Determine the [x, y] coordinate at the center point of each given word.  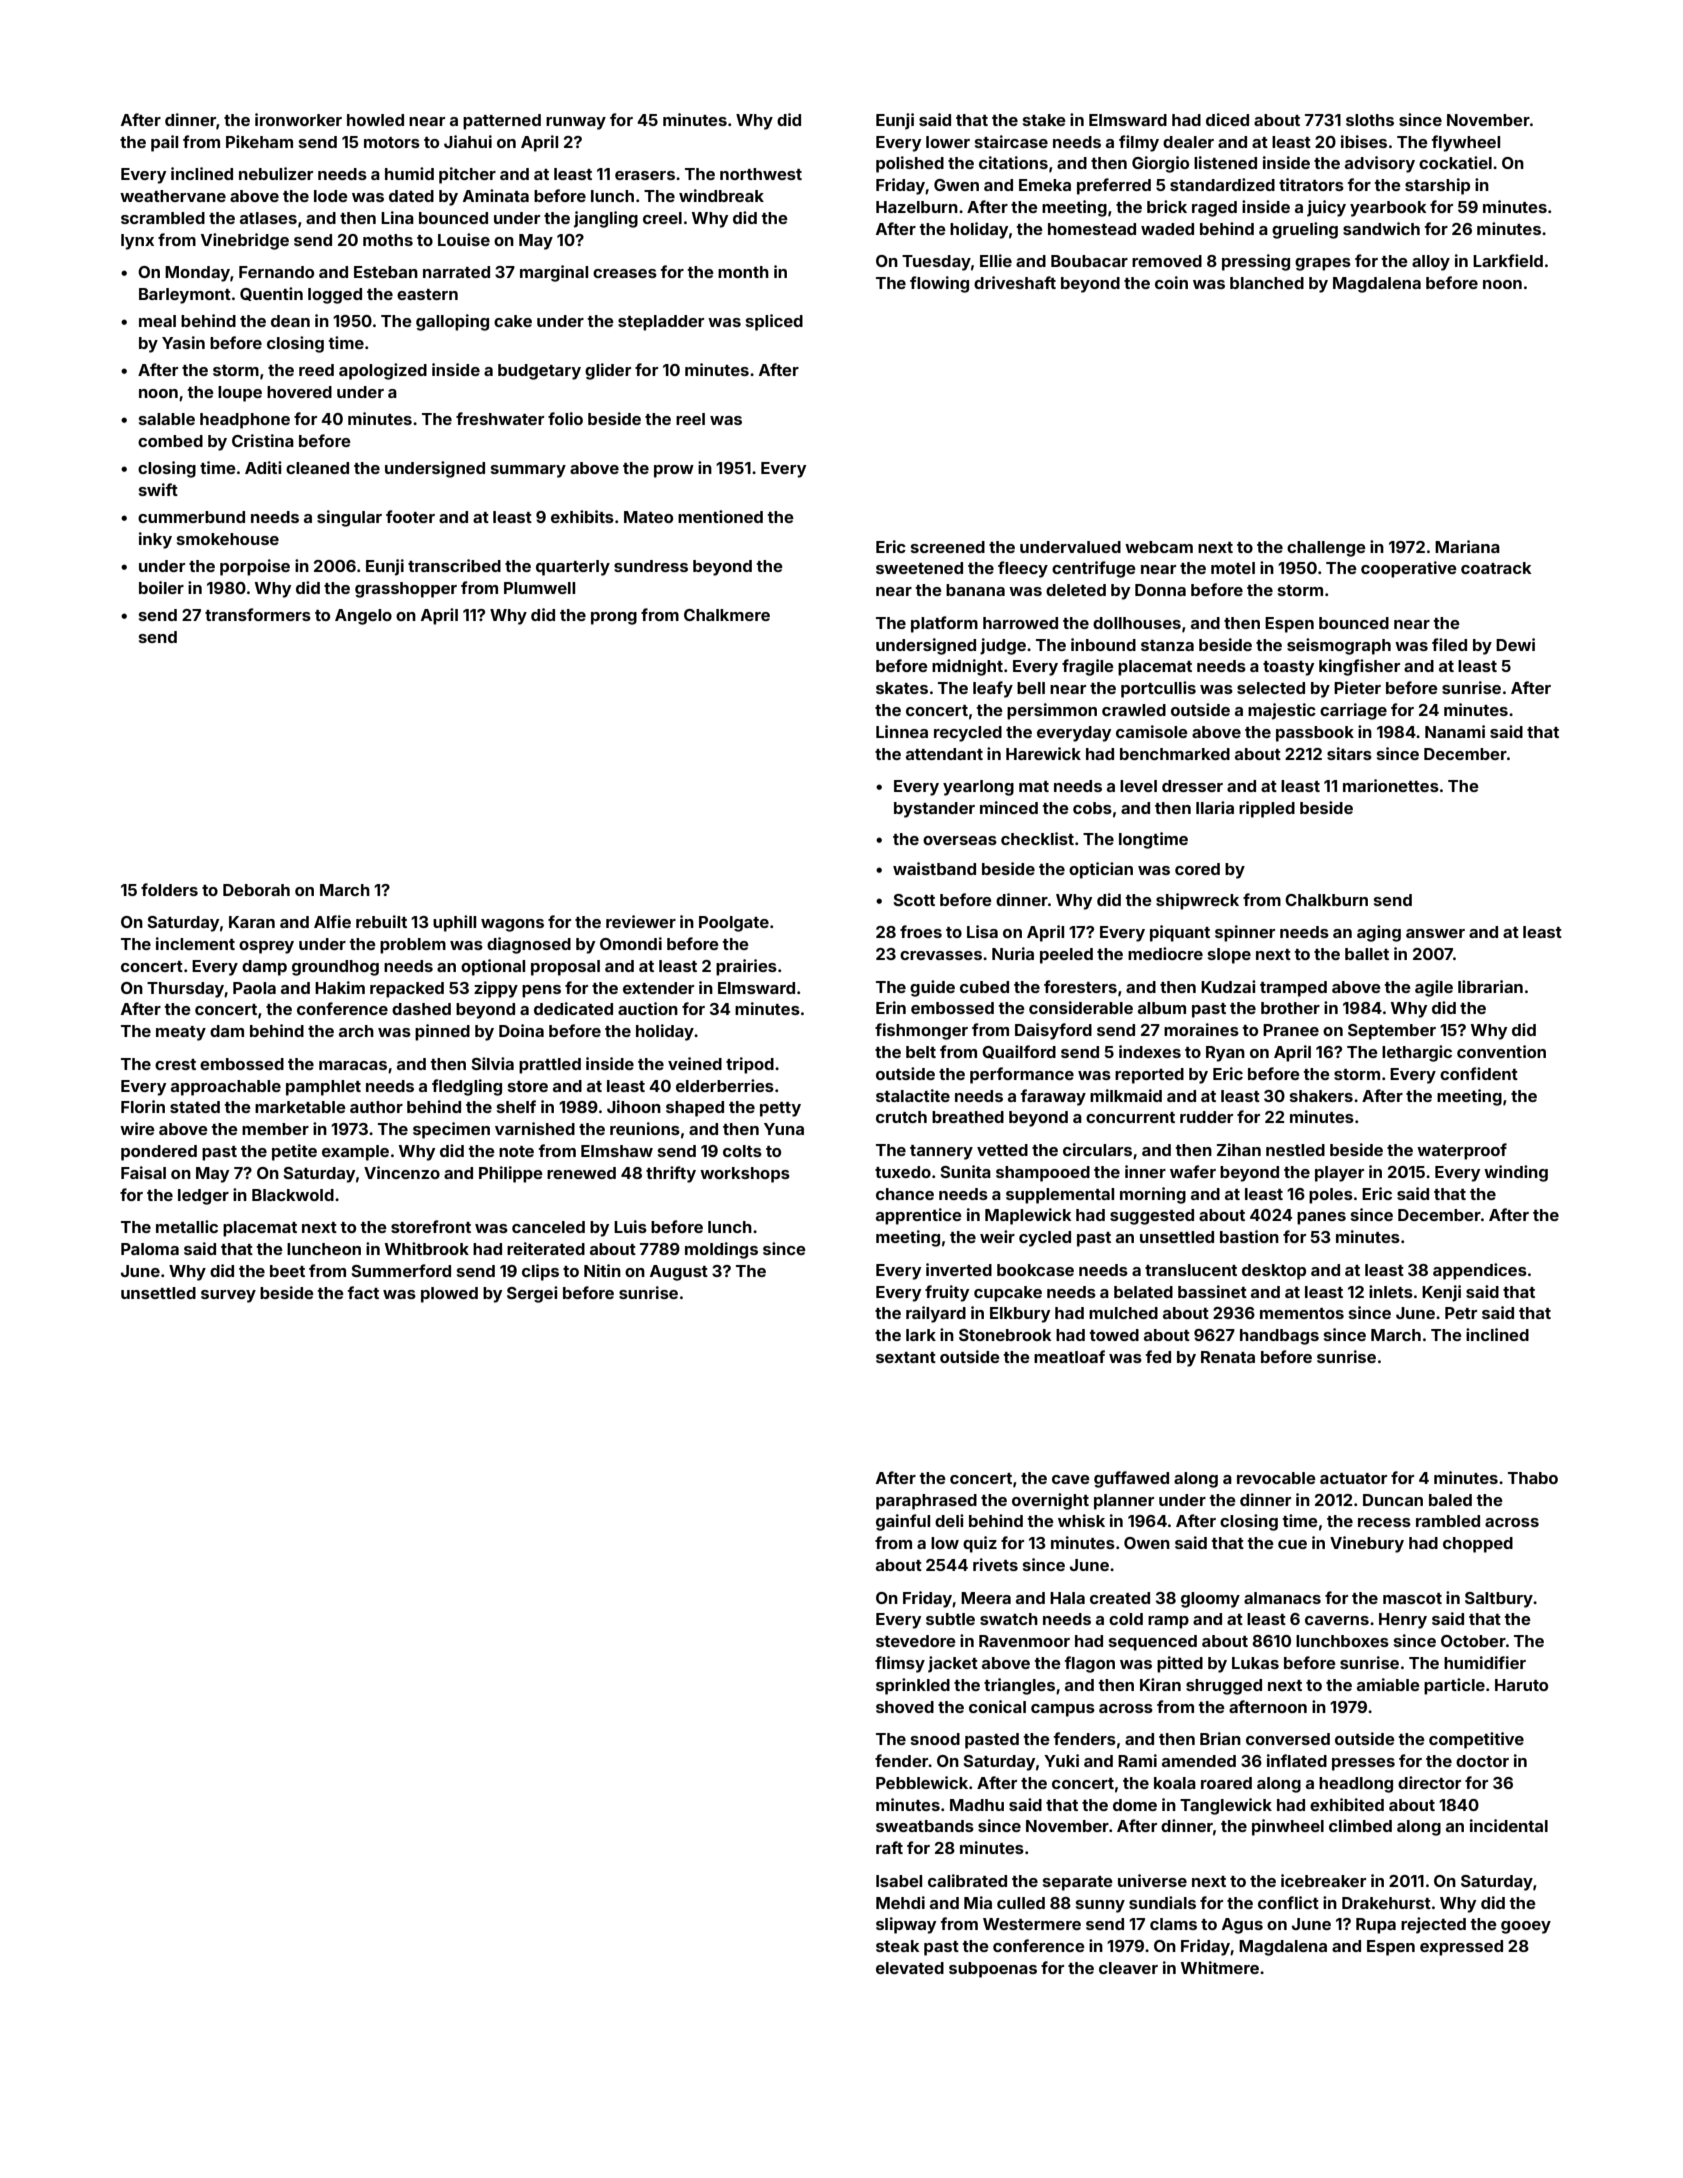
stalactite [913, 1095]
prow [674, 471]
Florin [143, 1106]
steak [898, 1946]
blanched [1267, 283]
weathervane [173, 196]
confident [1479, 1073]
